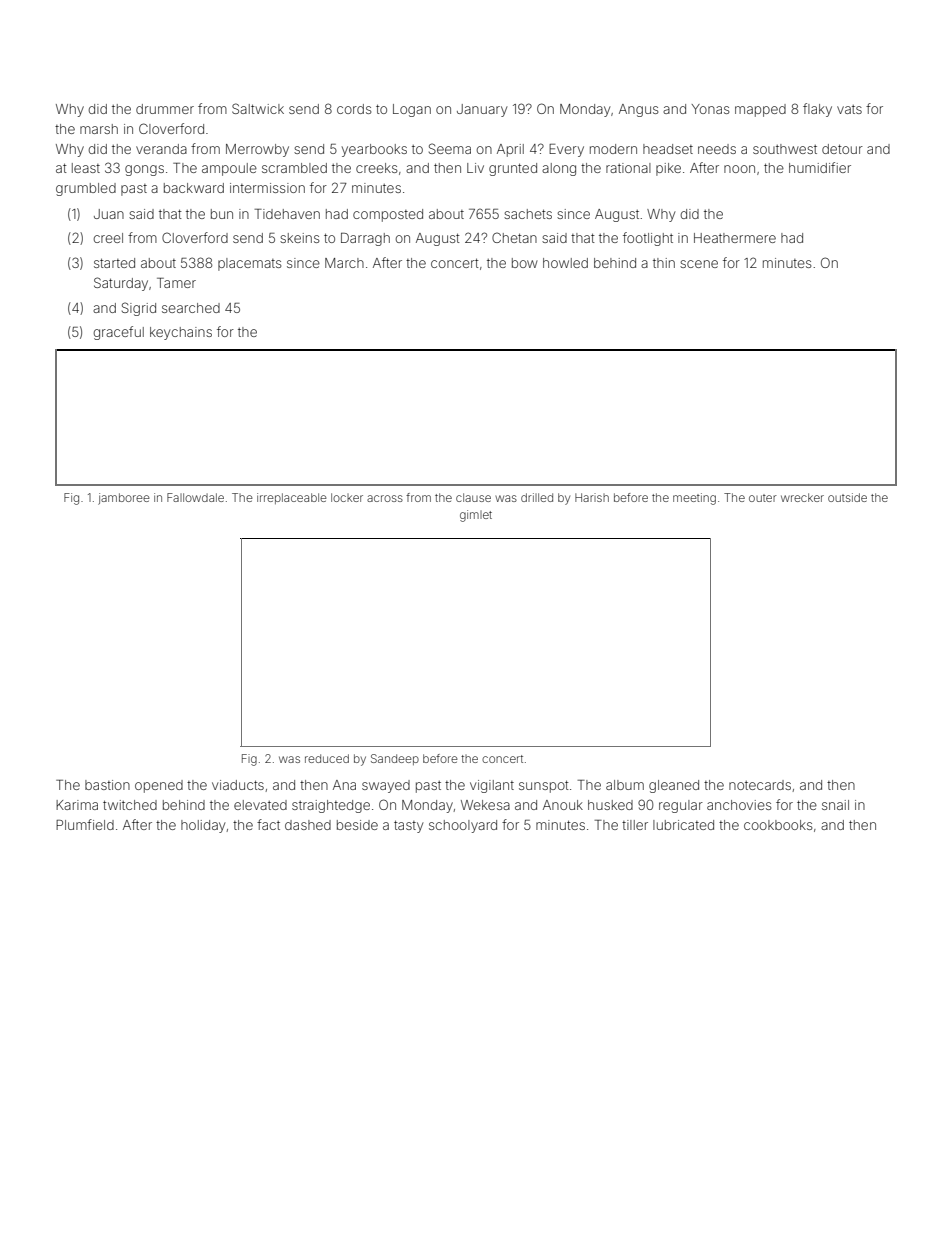 The width and height of the document is (952, 1233). Describe the element at coordinates (763, 498) in the document. I see `outer` at that location.
